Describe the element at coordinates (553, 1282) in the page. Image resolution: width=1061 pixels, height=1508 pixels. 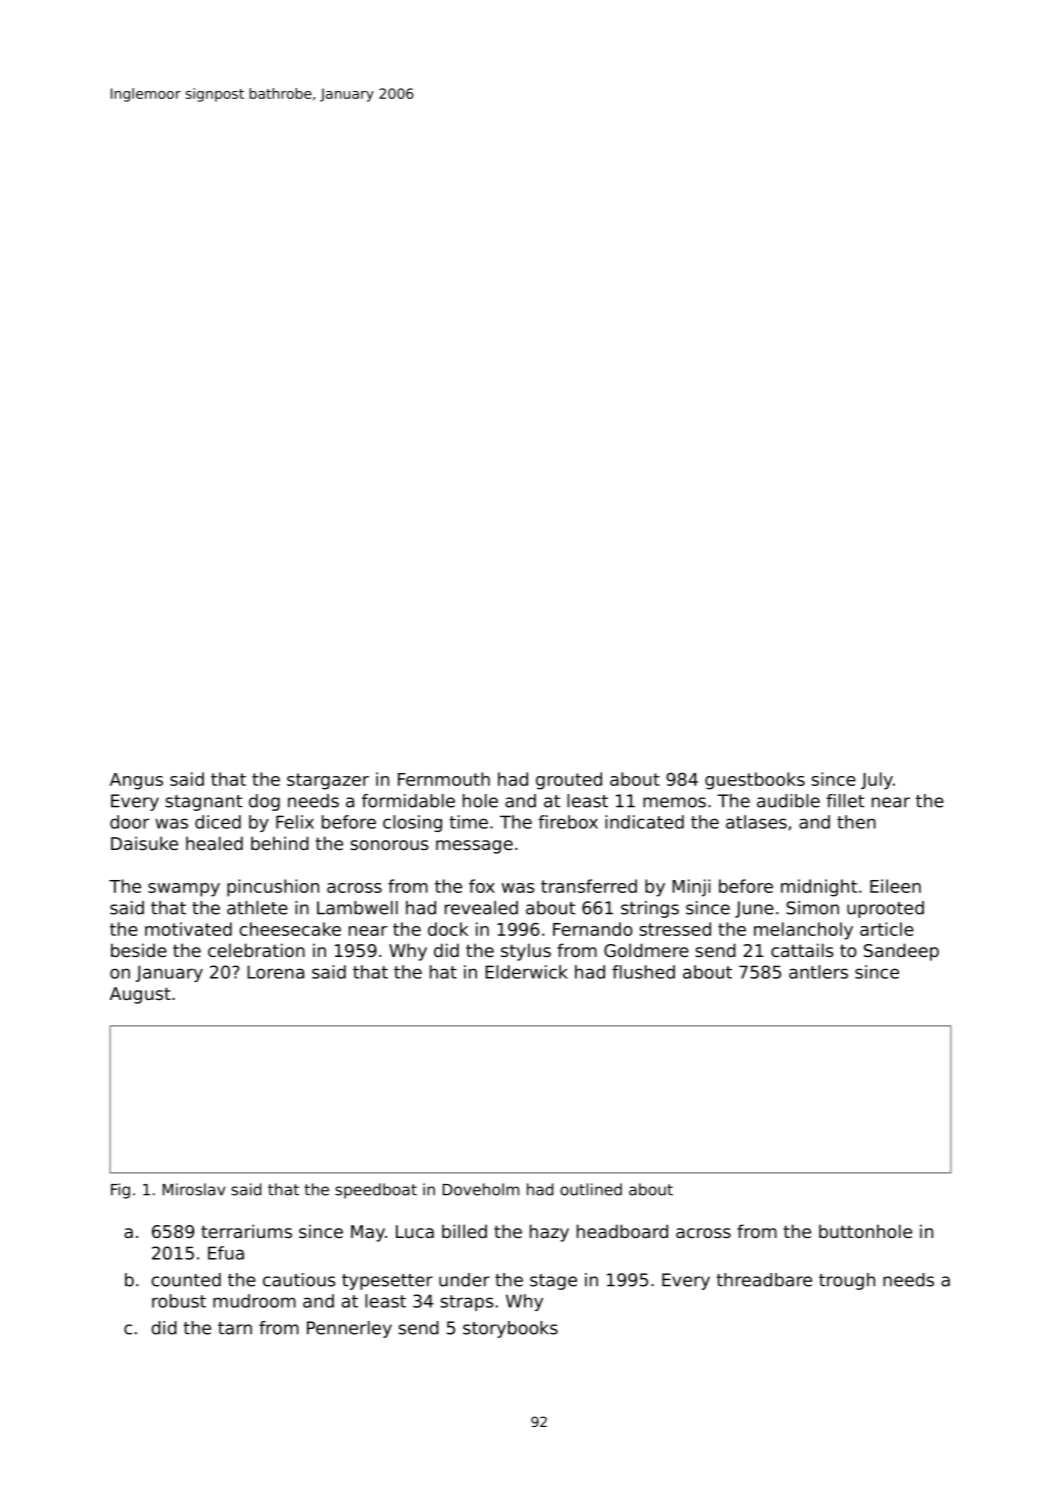
I see `stage` at that location.
